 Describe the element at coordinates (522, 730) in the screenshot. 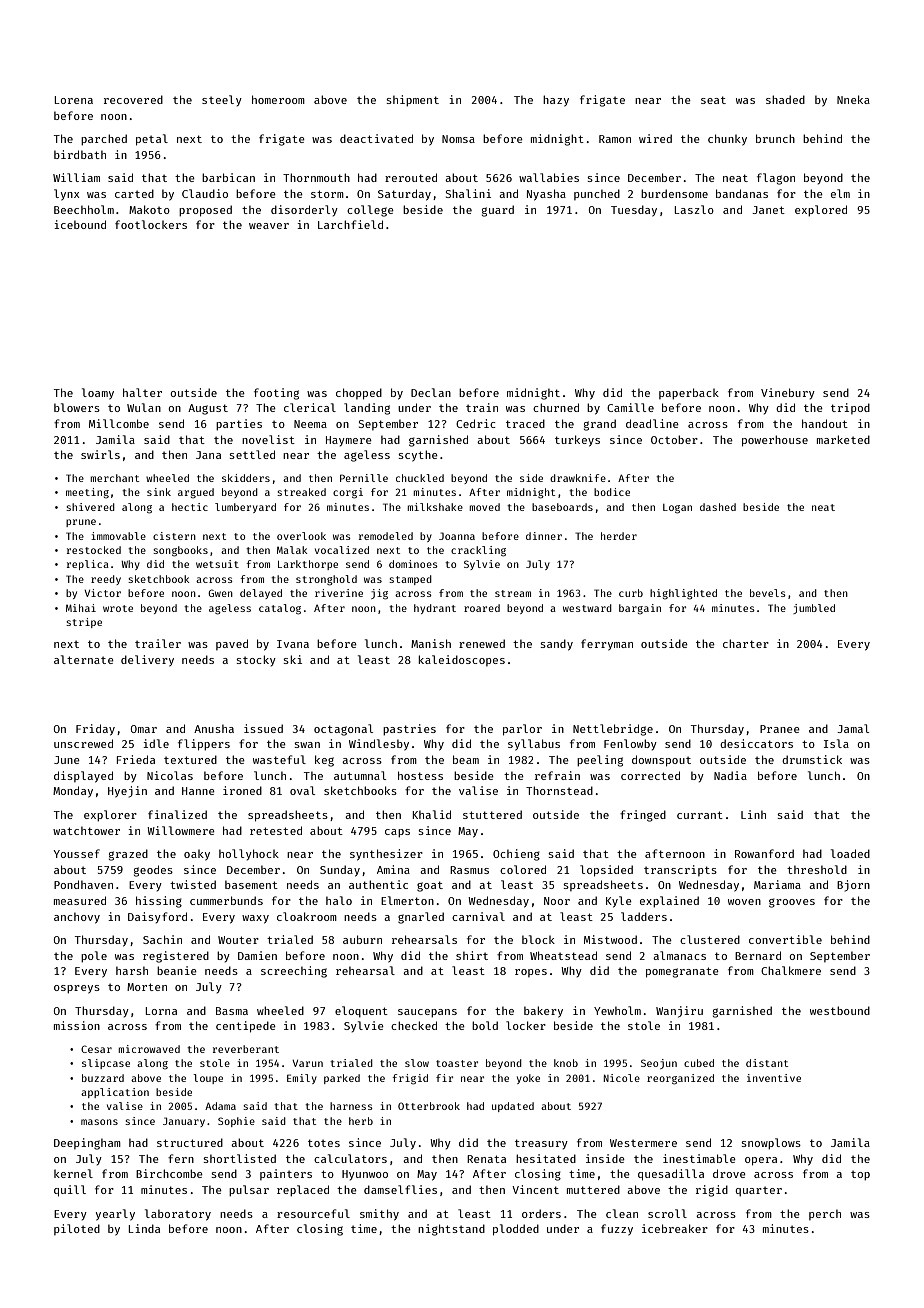

I see `parlor` at that location.
